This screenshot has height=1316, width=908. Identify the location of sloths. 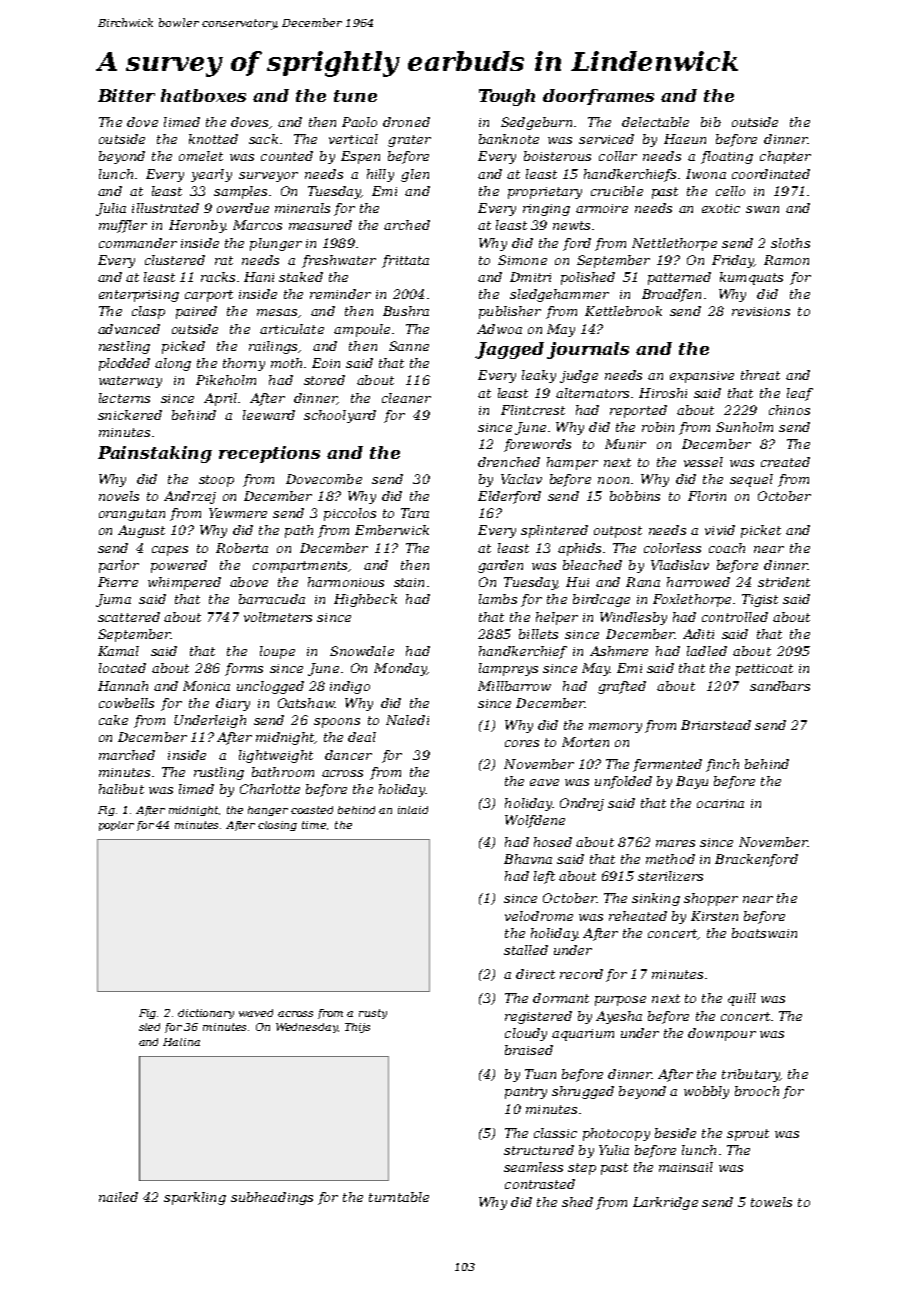
(790, 243).
